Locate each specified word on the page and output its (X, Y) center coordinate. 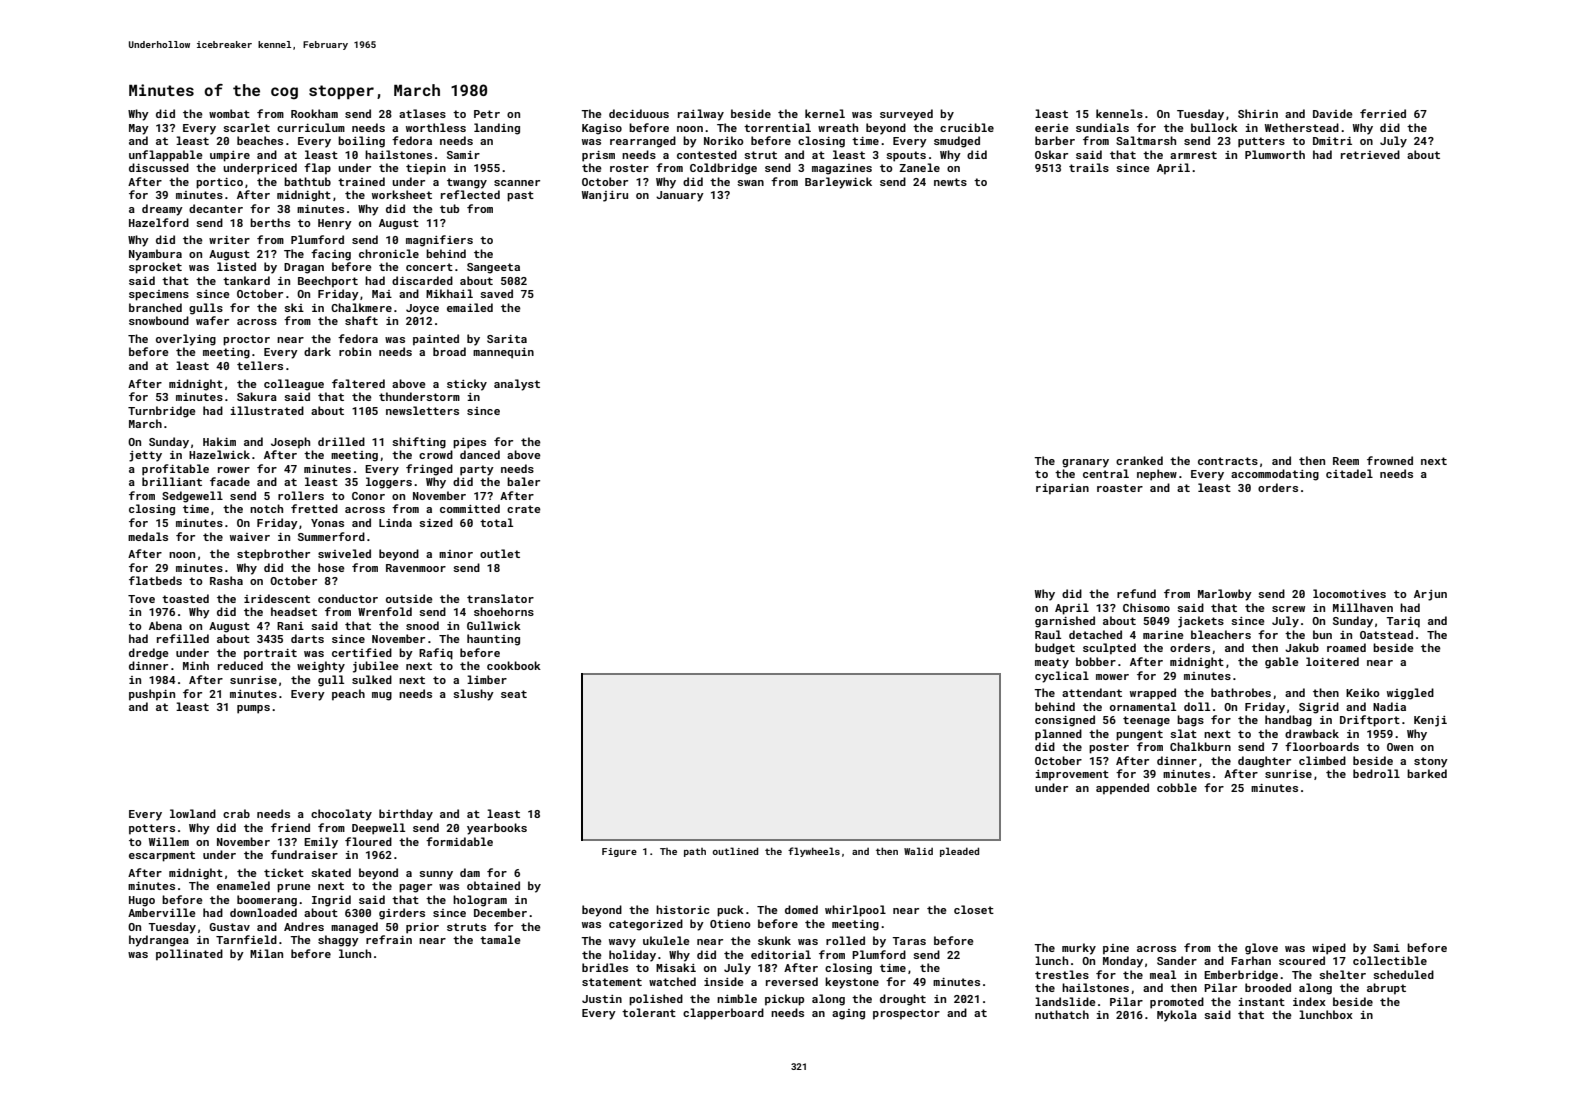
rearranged (643, 142)
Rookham (314, 113)
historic (683, 909)
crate (524, 509)
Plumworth (1275, 154)
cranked (1139, 460)
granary (1085, 463)
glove (1261, 949)
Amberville (162, 912)
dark (317, 351)
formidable (459, 841)
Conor (368, 496)
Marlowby (1225, 595)
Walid (918, 851)
